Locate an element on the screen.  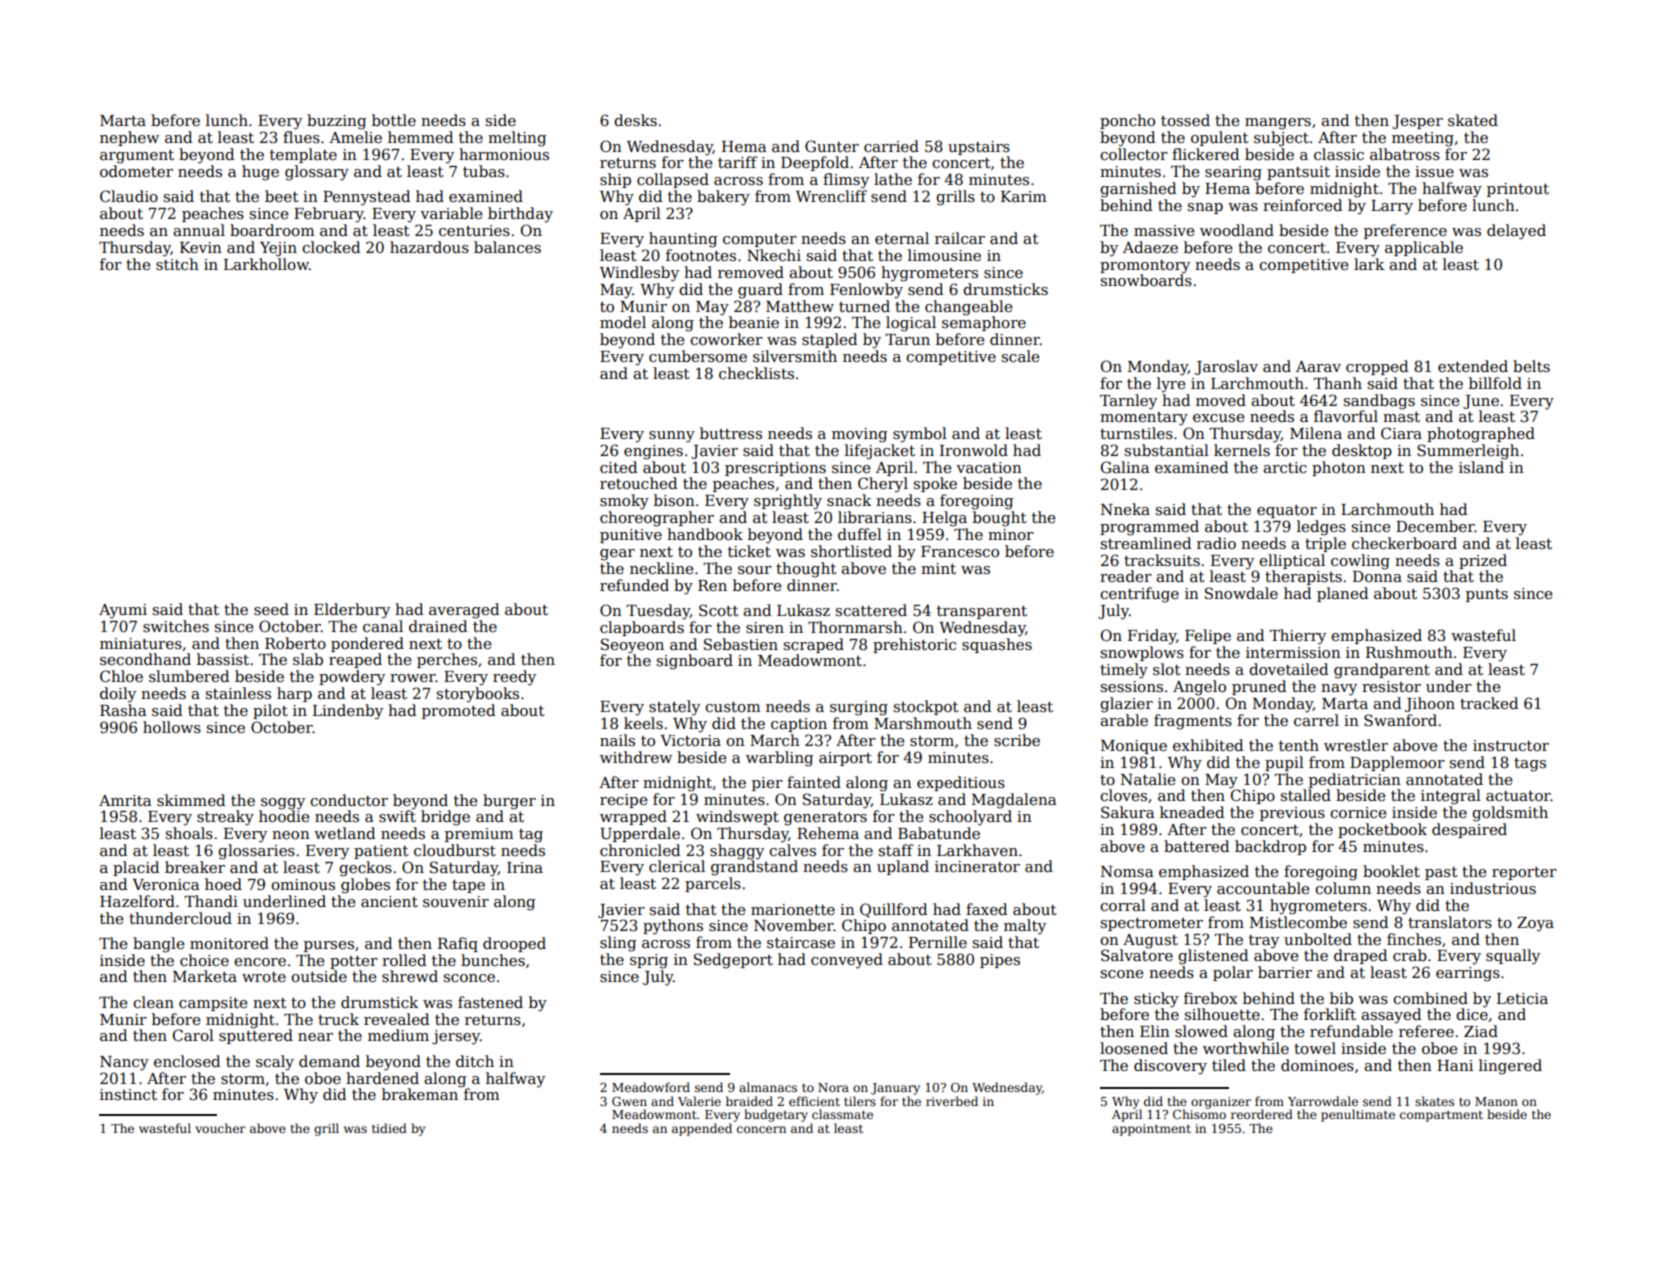
poncho is located at coordinates (1127, 121).
